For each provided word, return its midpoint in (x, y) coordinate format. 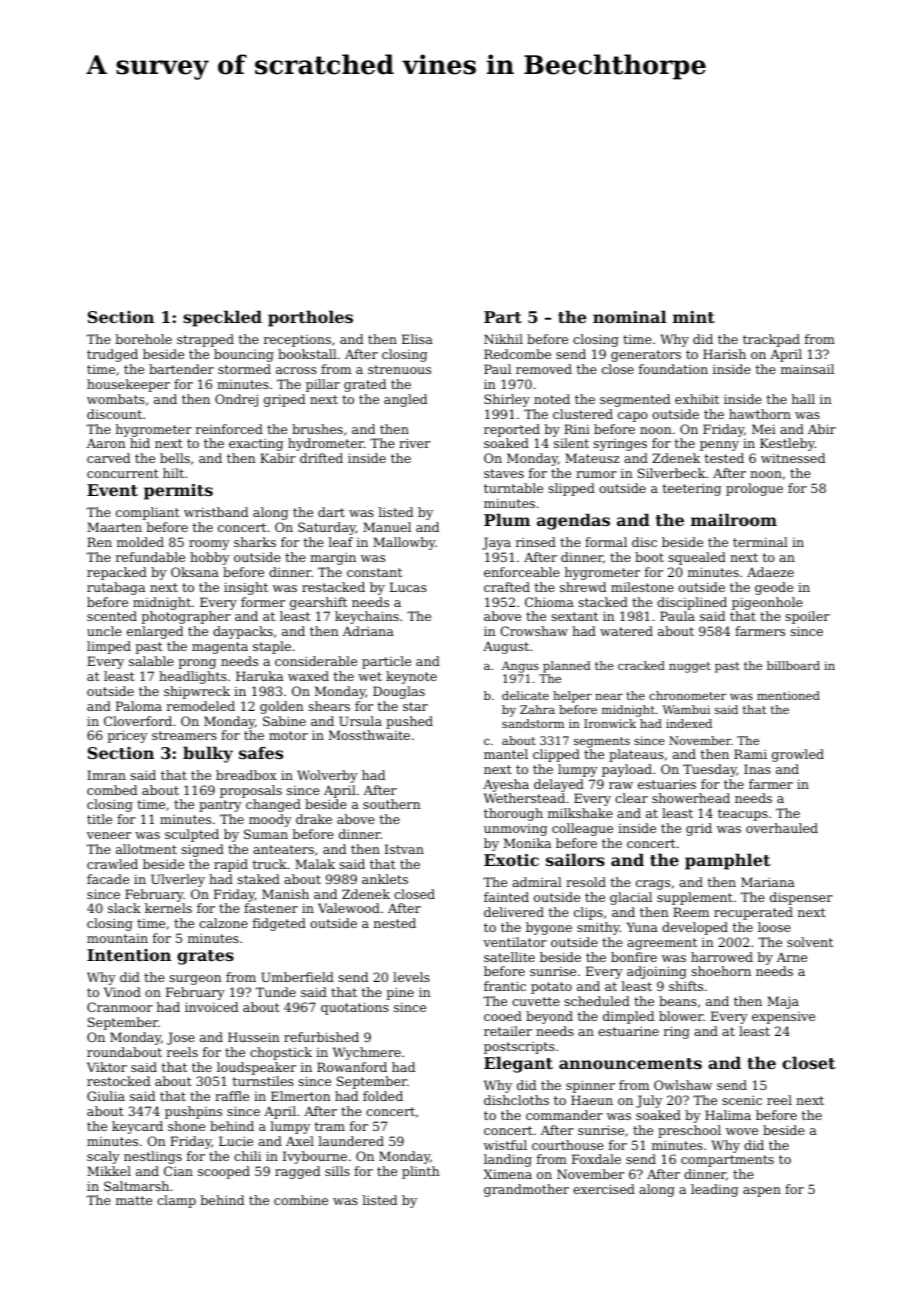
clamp (176, 1201)
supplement (695, 898)
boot (649, 557)
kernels (168, 908)
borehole (144, 339)
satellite (509, 957)
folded (383, 1096)
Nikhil (503, 339)
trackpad (771, 340)
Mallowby (404, 543)
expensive (783, 1018)
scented (112, 616)
